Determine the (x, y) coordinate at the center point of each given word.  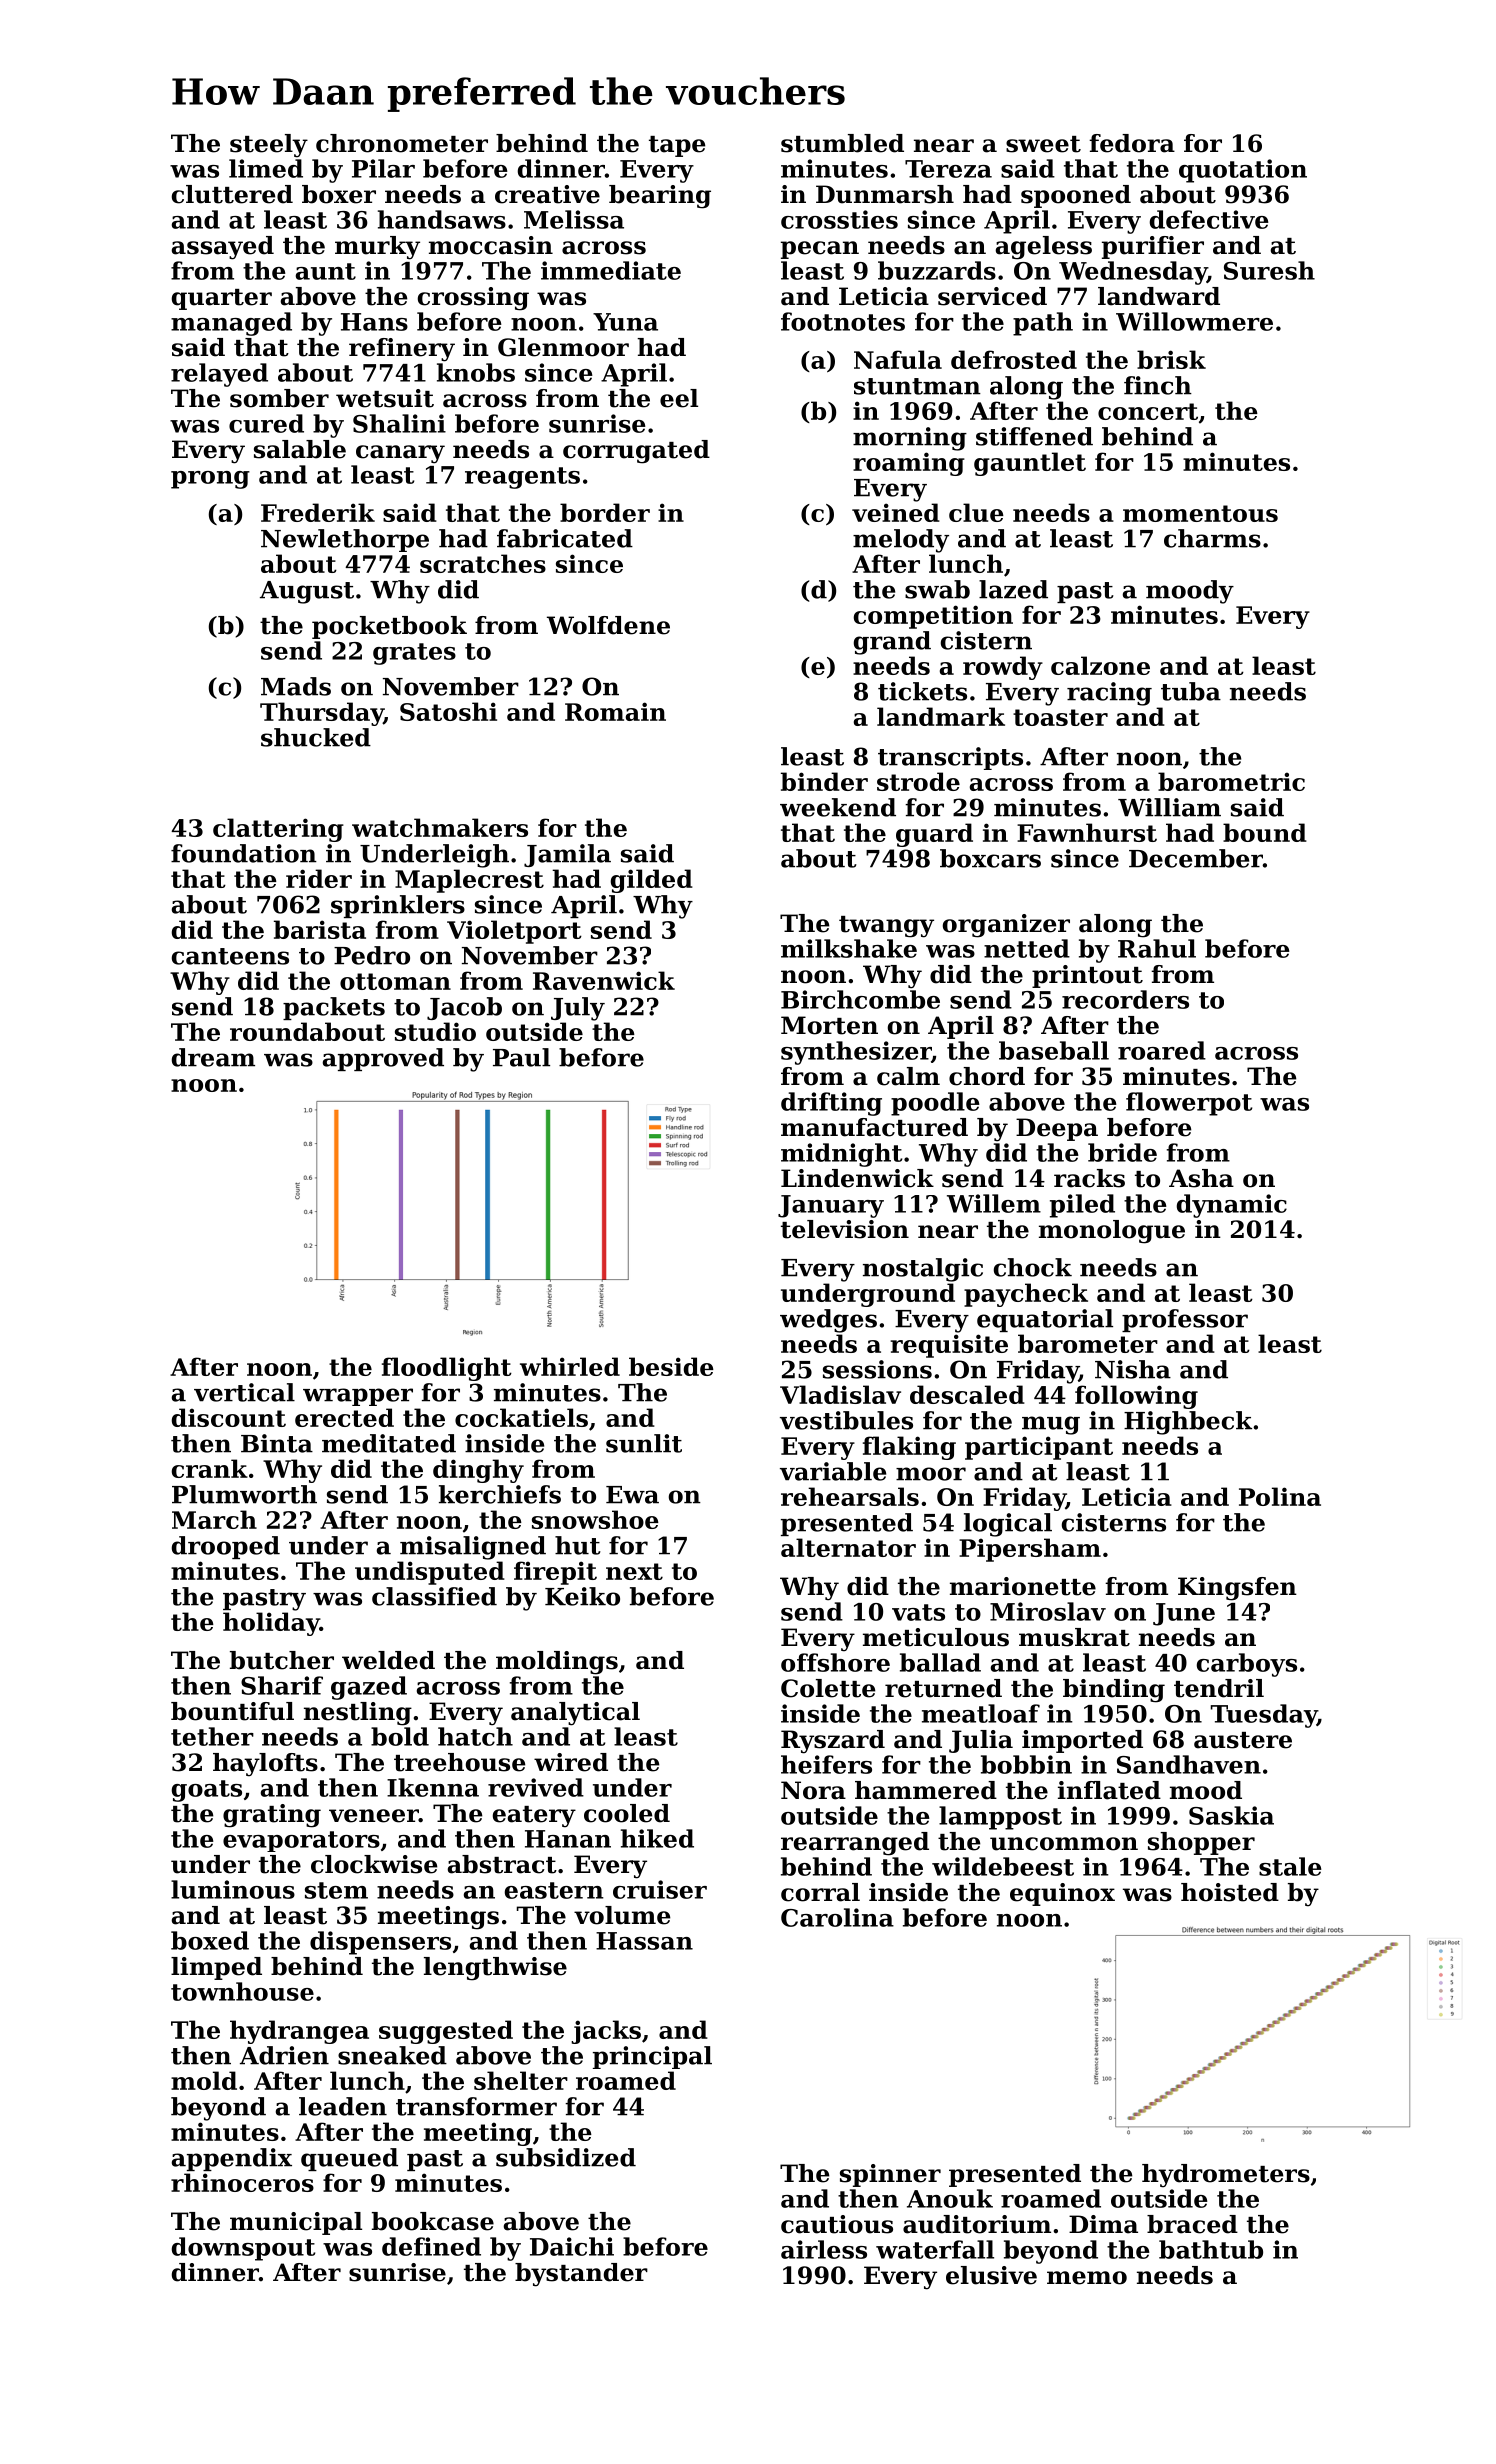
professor (1185, 1320)
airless (824, 2249)
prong (210, 480)
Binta (277, 1443)
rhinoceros (242, 2182)
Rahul (1157, 948)
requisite (949, 1346)
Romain (615, 711)
